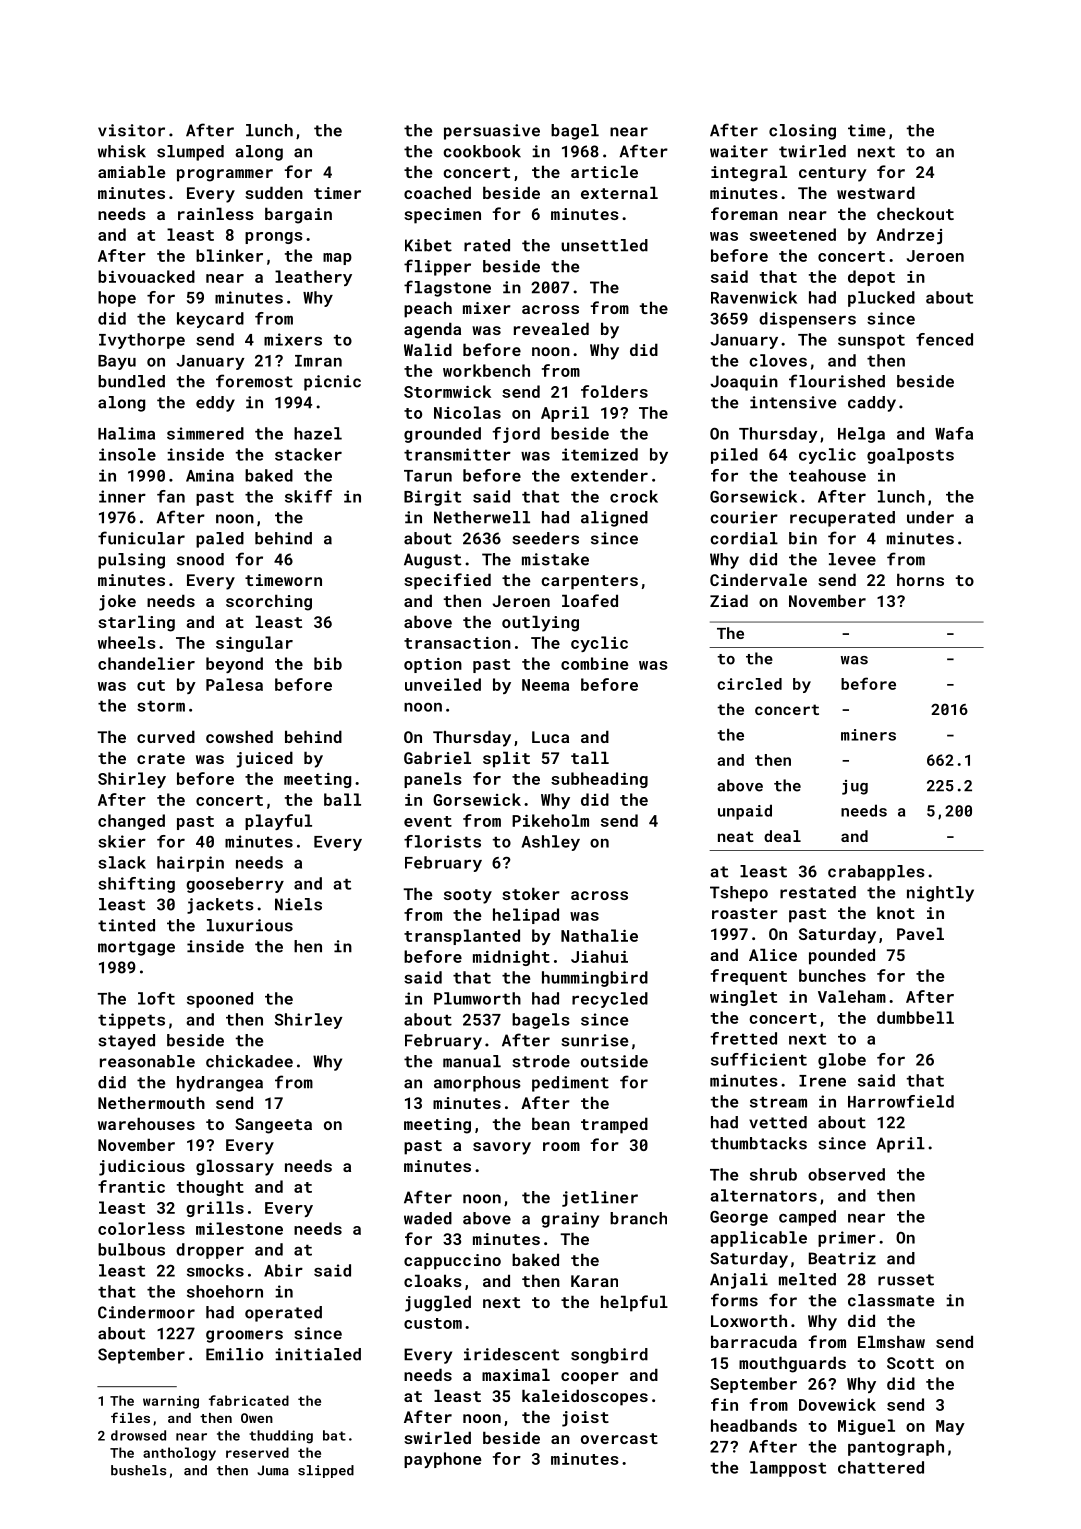  What do you see at coordinates (872, 404) in the image?
I see `caddy` at bounding box center [872, 404].
